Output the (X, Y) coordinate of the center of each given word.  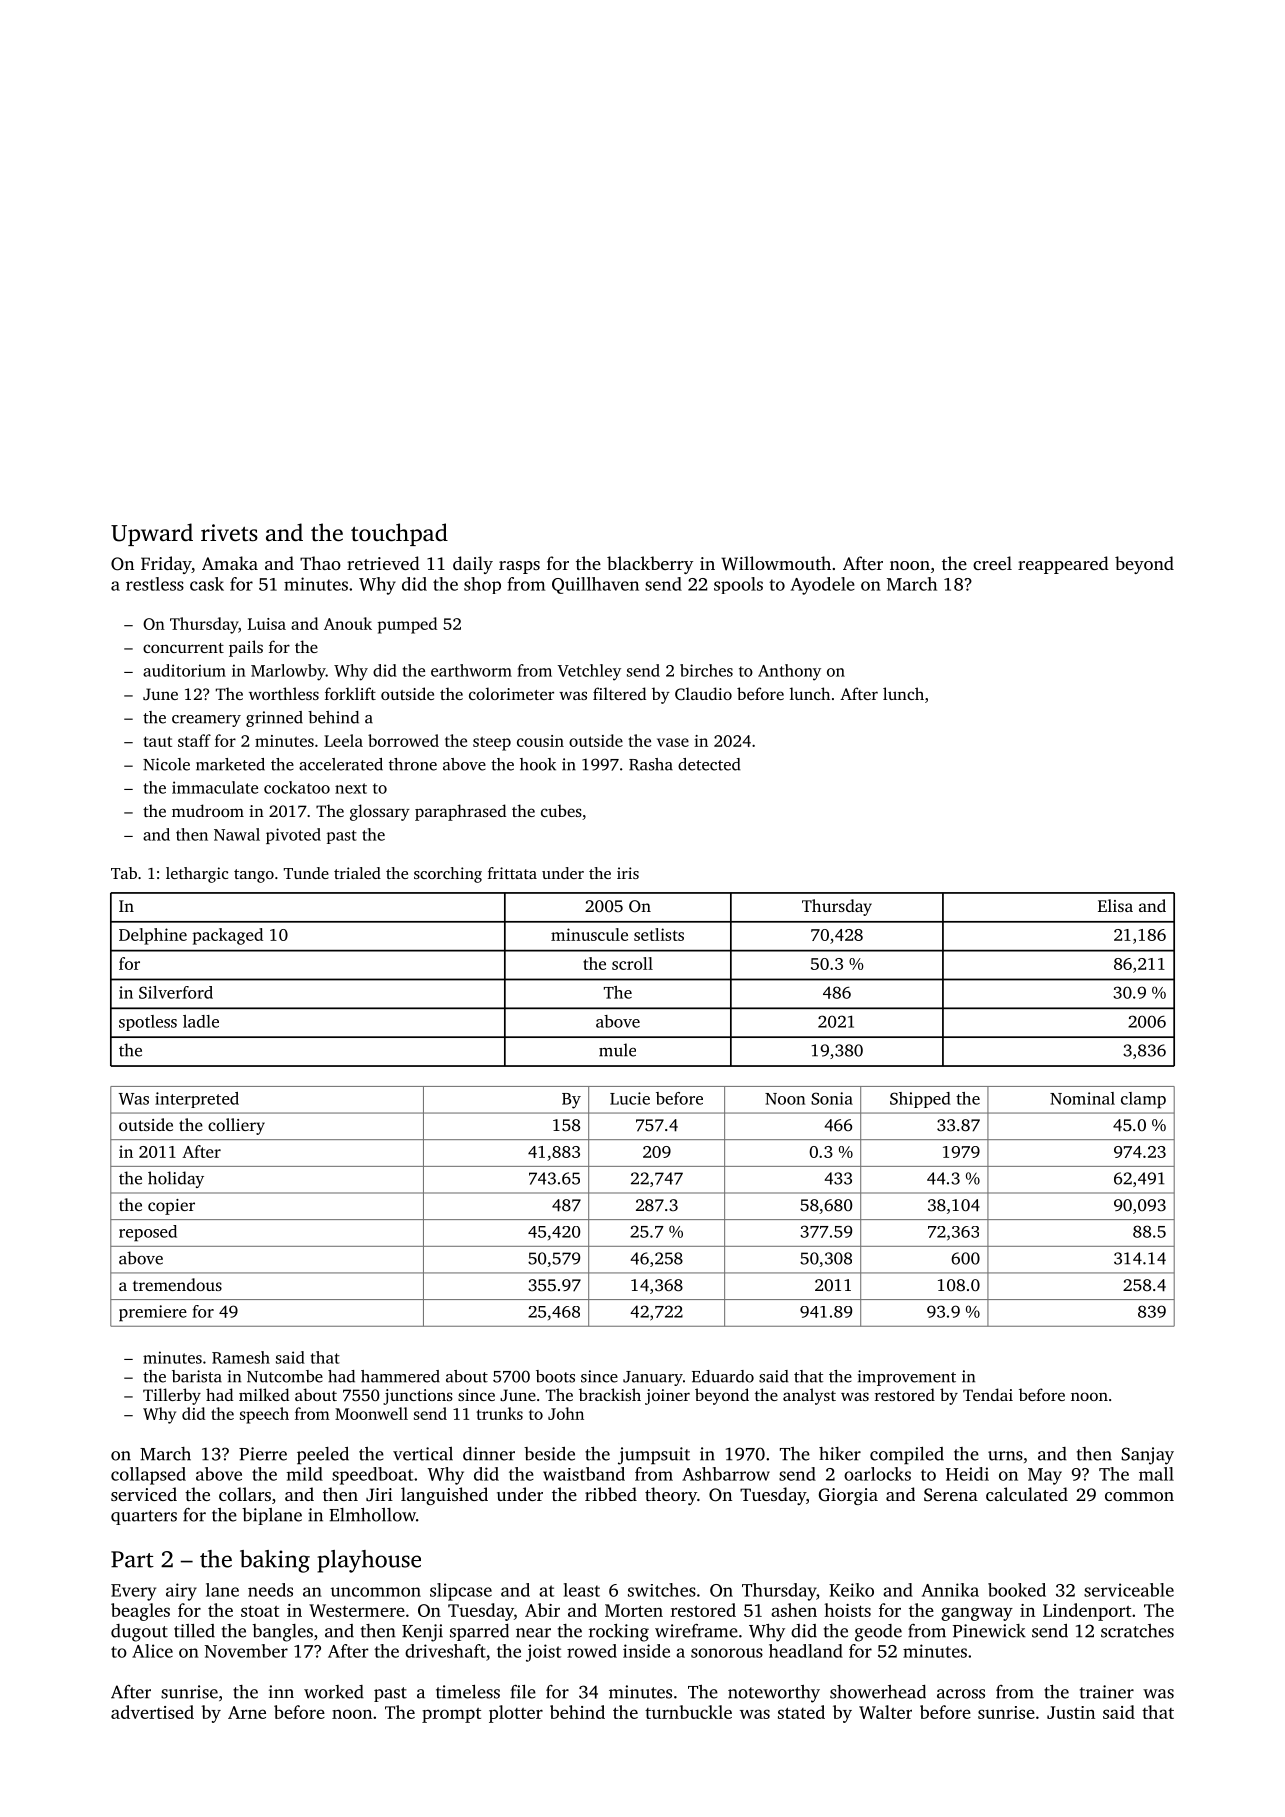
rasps (519, 567)
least (581, 1590)
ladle (201, 1021)
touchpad (399, 534)
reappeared (1063, 565)
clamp (1143, 1100)
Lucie (630, 1098)
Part (132, 1559)
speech (264, 1415)
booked (1017, 1590)
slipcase (461, 1592)
